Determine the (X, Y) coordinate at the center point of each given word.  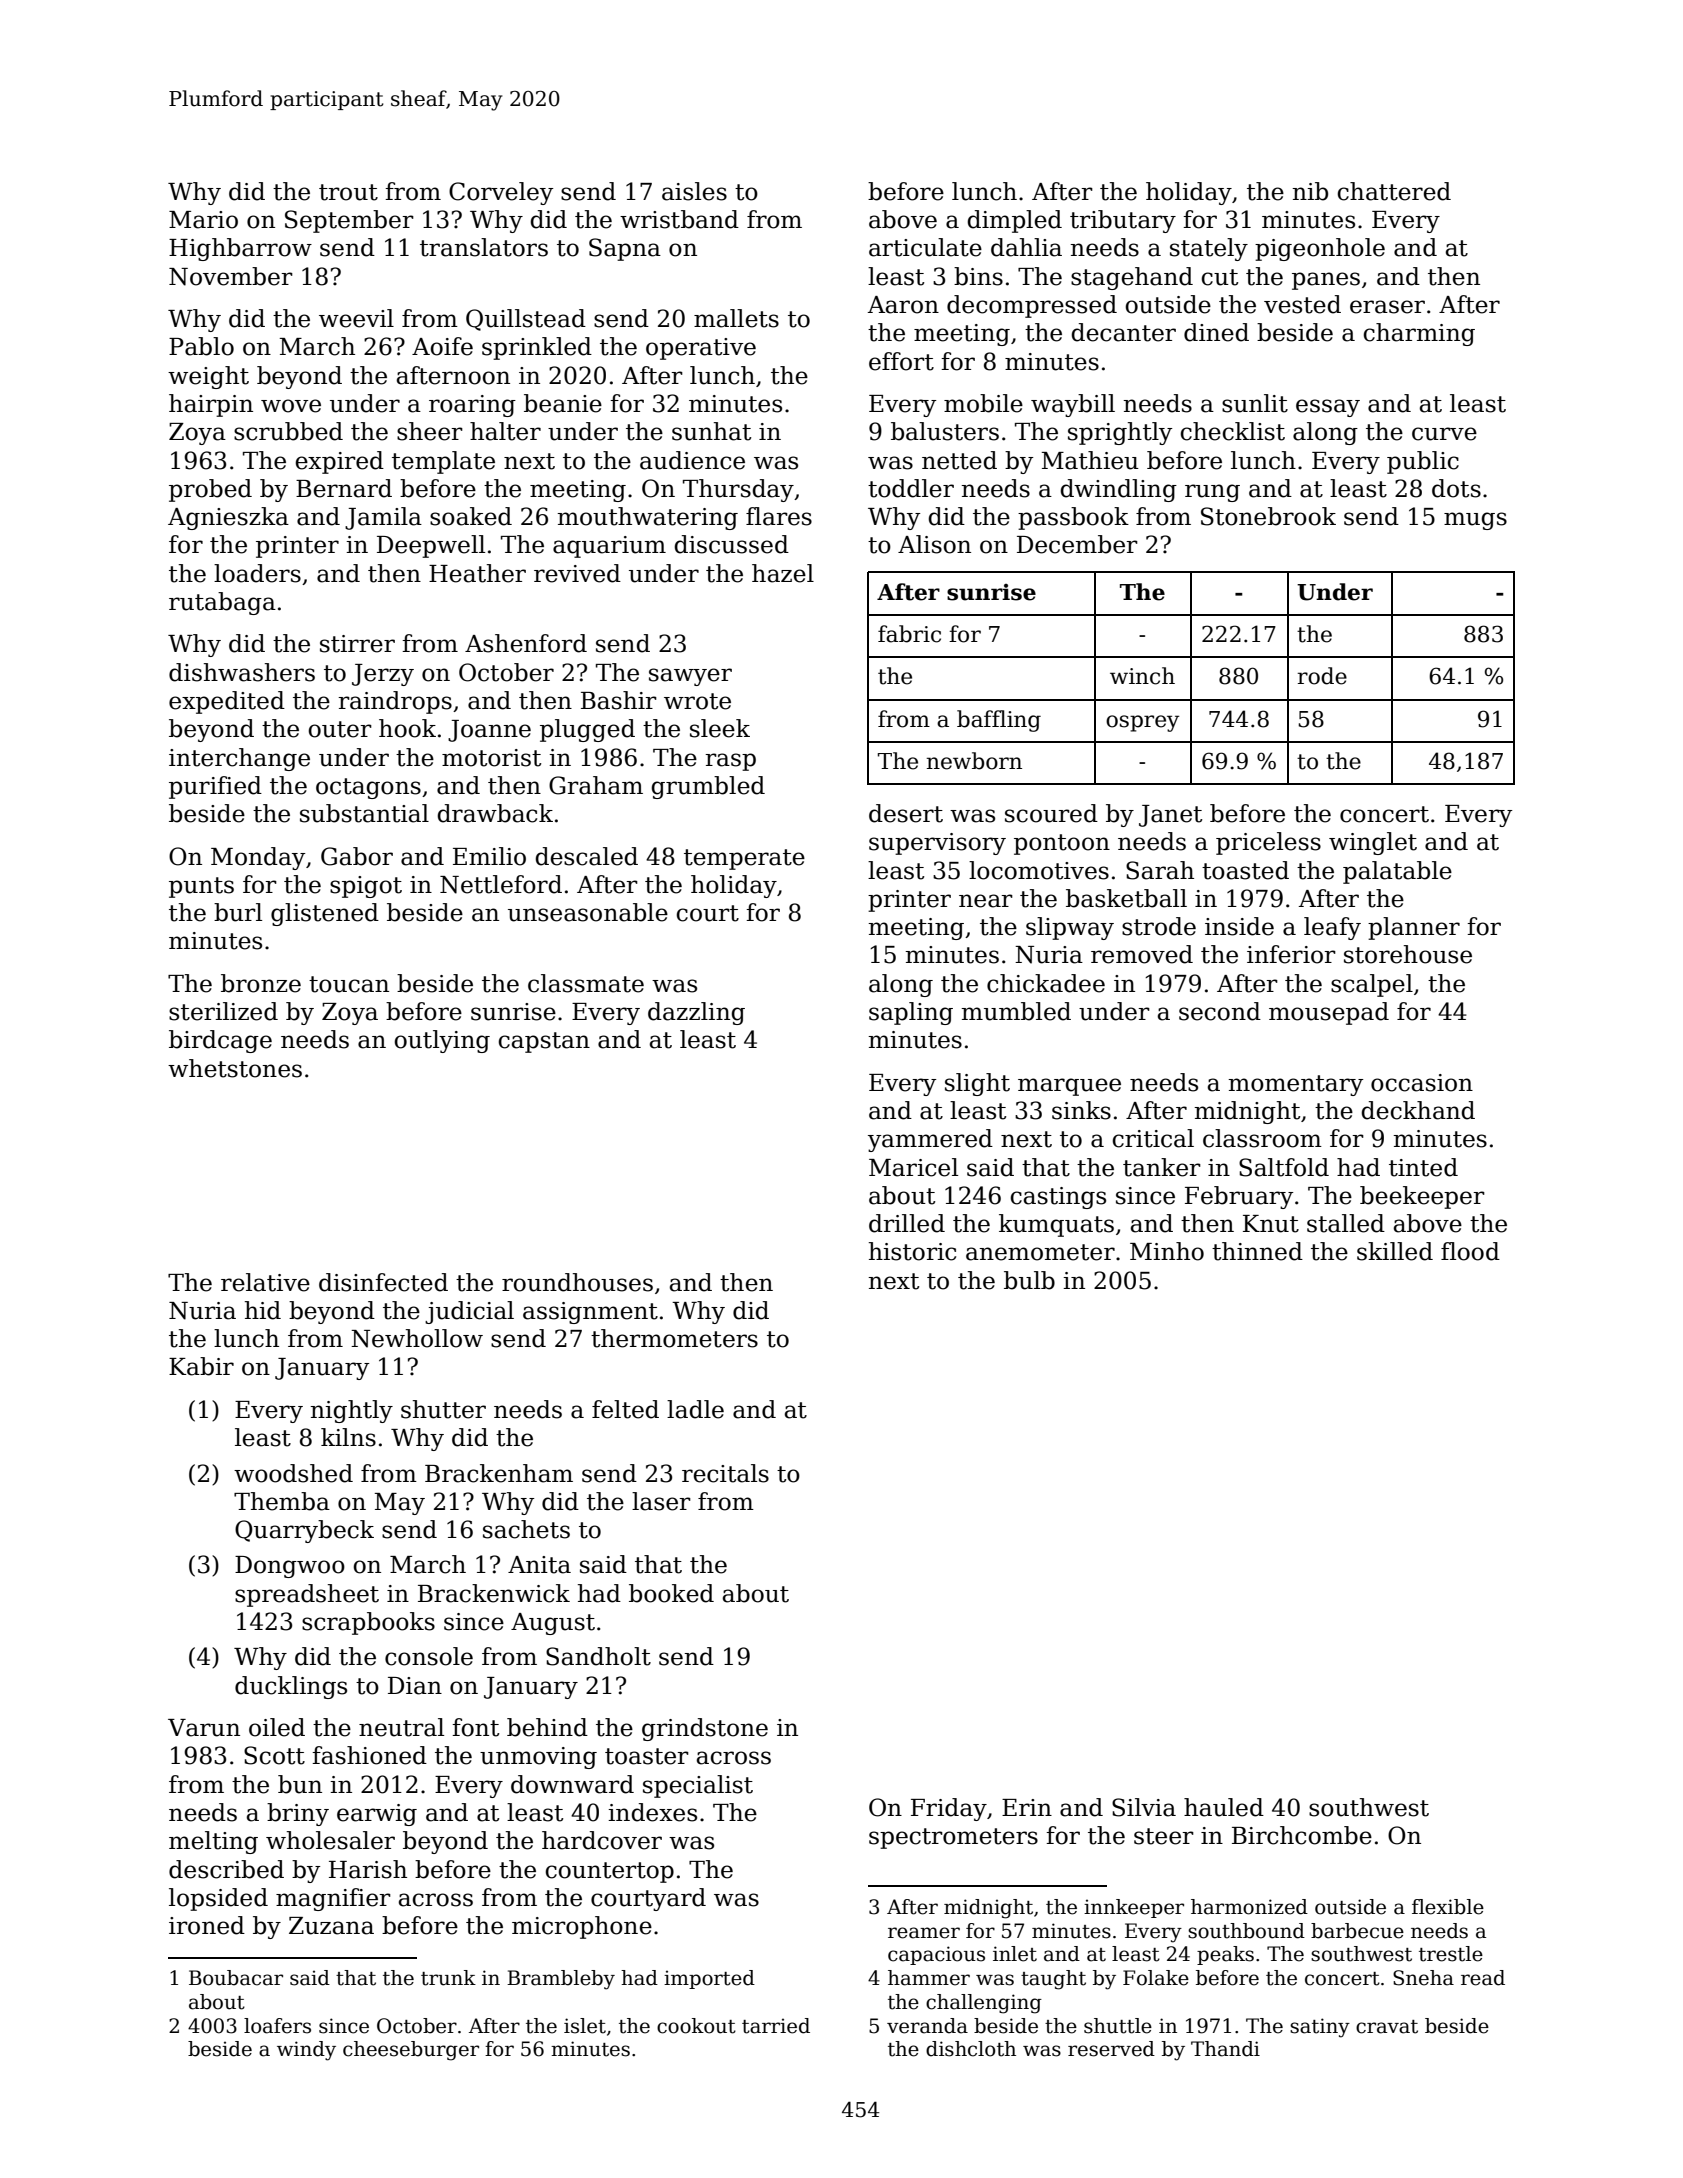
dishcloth (971, 2049)
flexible (1448, 1907)
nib (1310, 191)
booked (671, 1593)
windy (306, 2051)
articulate (925, 247)
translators (484, 247)
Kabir (201, 1366)
